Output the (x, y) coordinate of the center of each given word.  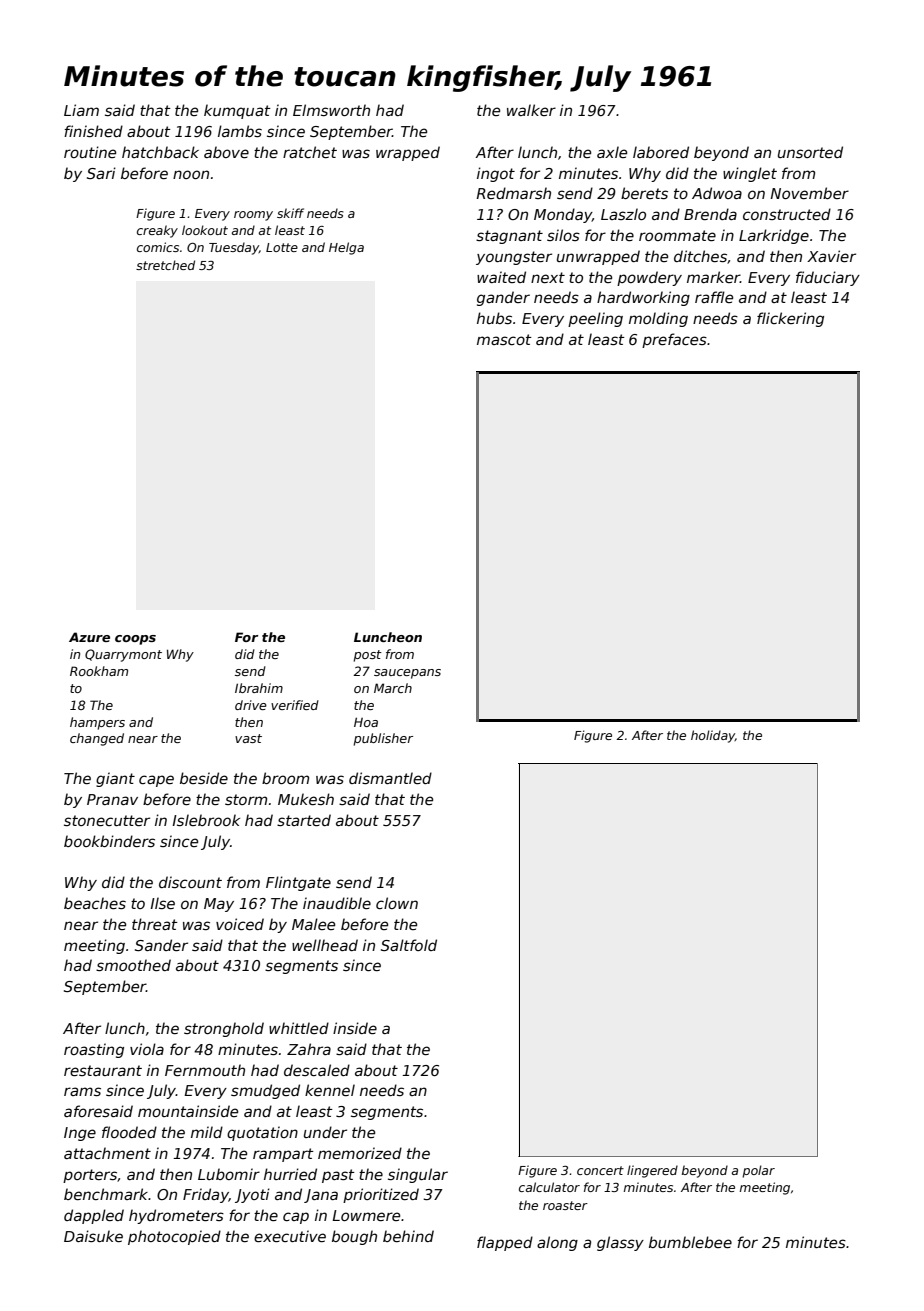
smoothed (133, 965)
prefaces (674, 340)
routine (90, 152)
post (367, 656)
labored (661, 152)
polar (758, 1171)
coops (135, 640)
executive (290, 1236)
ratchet (310, 152)
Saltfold (409, 945)
